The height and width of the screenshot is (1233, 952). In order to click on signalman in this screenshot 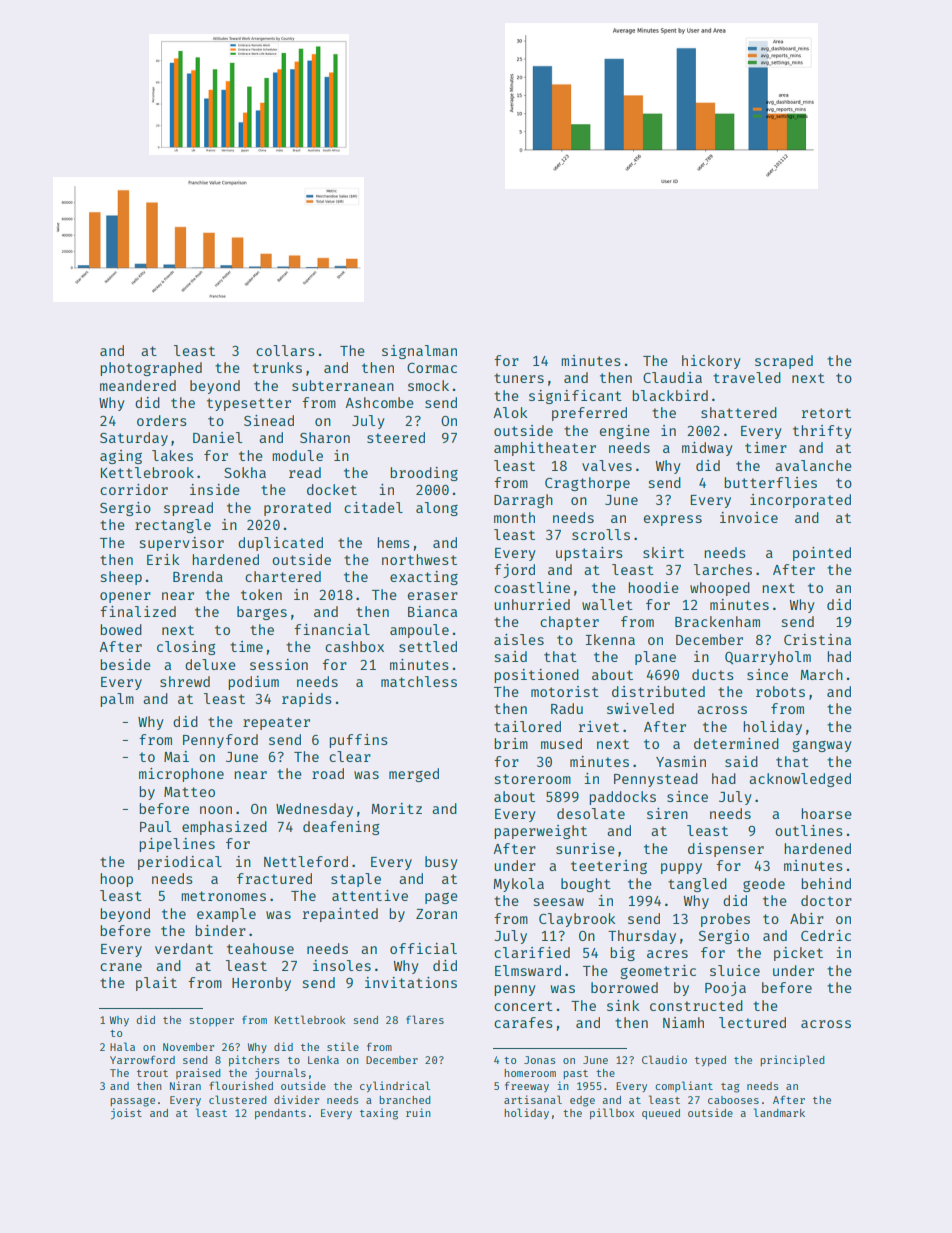, I will do `click(419, 352)`.
